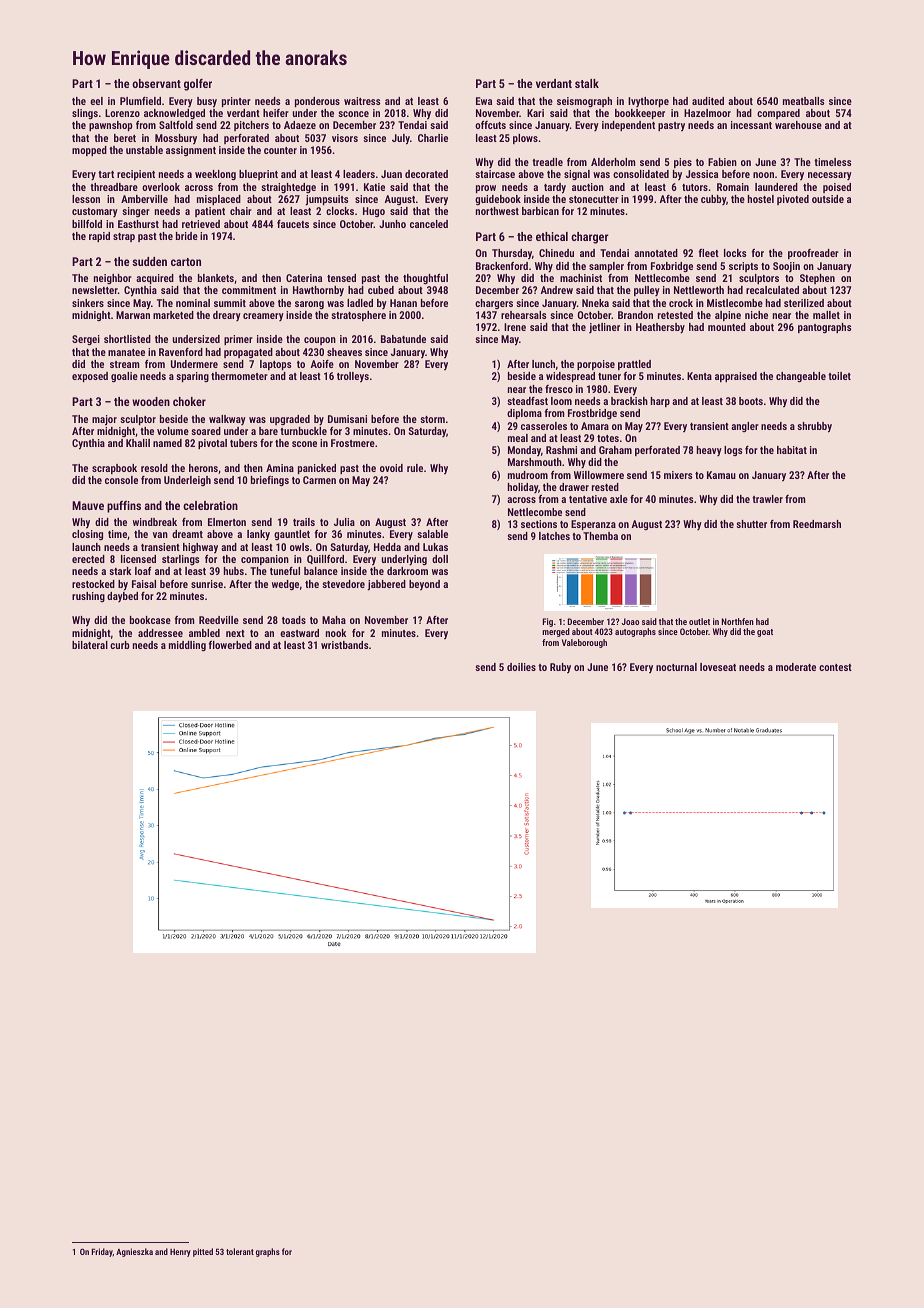 Image resolution: width=924 pixels, height=1308 pixels. What do you see at coordinates (828, 199) in the screenshot?
I see `outside` at bounding box center [828, 199].
